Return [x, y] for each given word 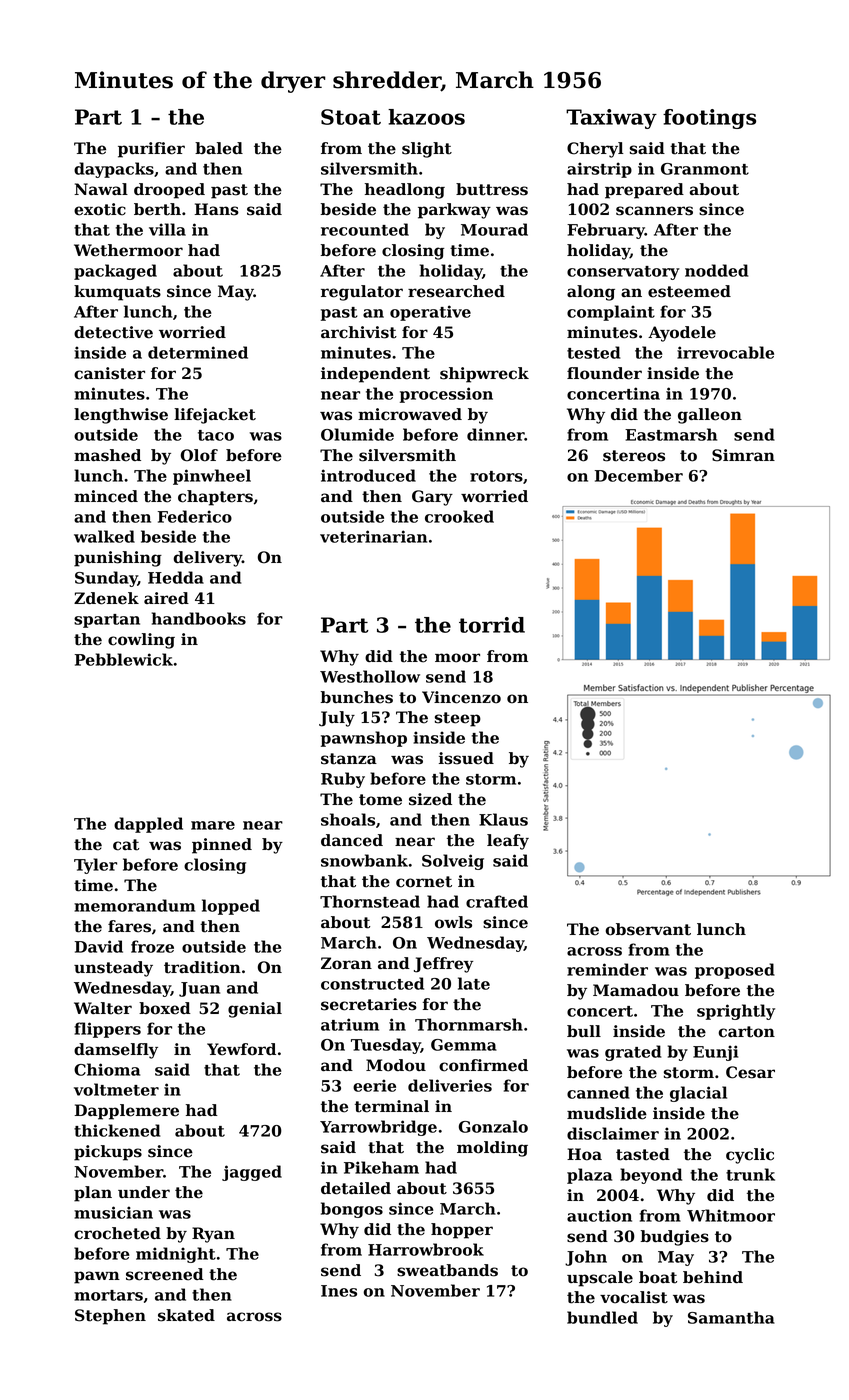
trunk [750, 1174]
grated [633, 1053]
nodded [716, 270]
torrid [492, 625]
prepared [644, 191]
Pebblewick [124, 659]
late [474, 983]
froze [152, 946]
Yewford [241, 1049]
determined [198, 352]
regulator [362, 293]
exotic [100, 209]
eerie [374, 1085]
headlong [405, 191]
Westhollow [370, 676]
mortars [108, 1295]
